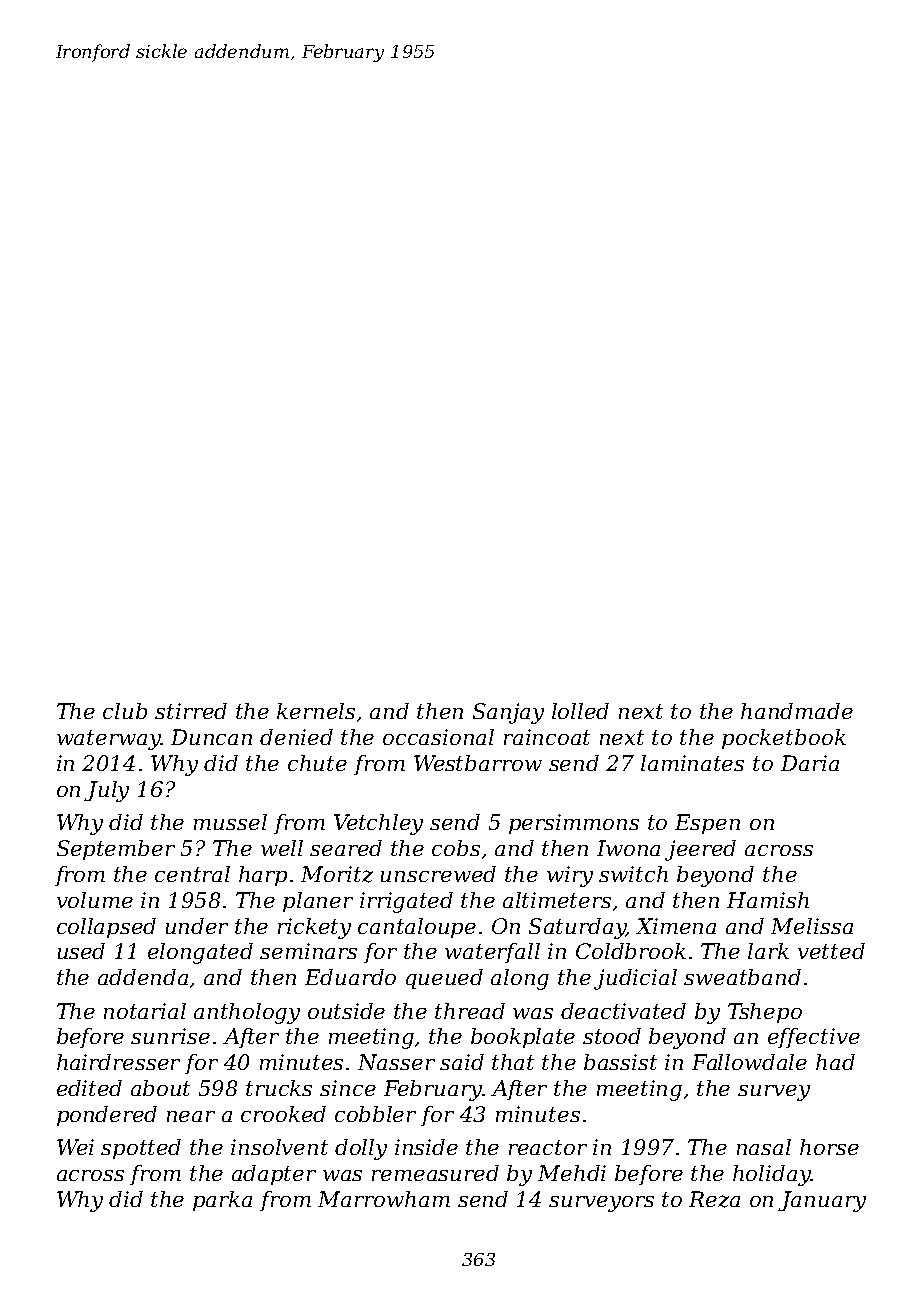  What do you see at coordinates (282, 848) in the page?
I see `well` at bounding box center [282, 848].
